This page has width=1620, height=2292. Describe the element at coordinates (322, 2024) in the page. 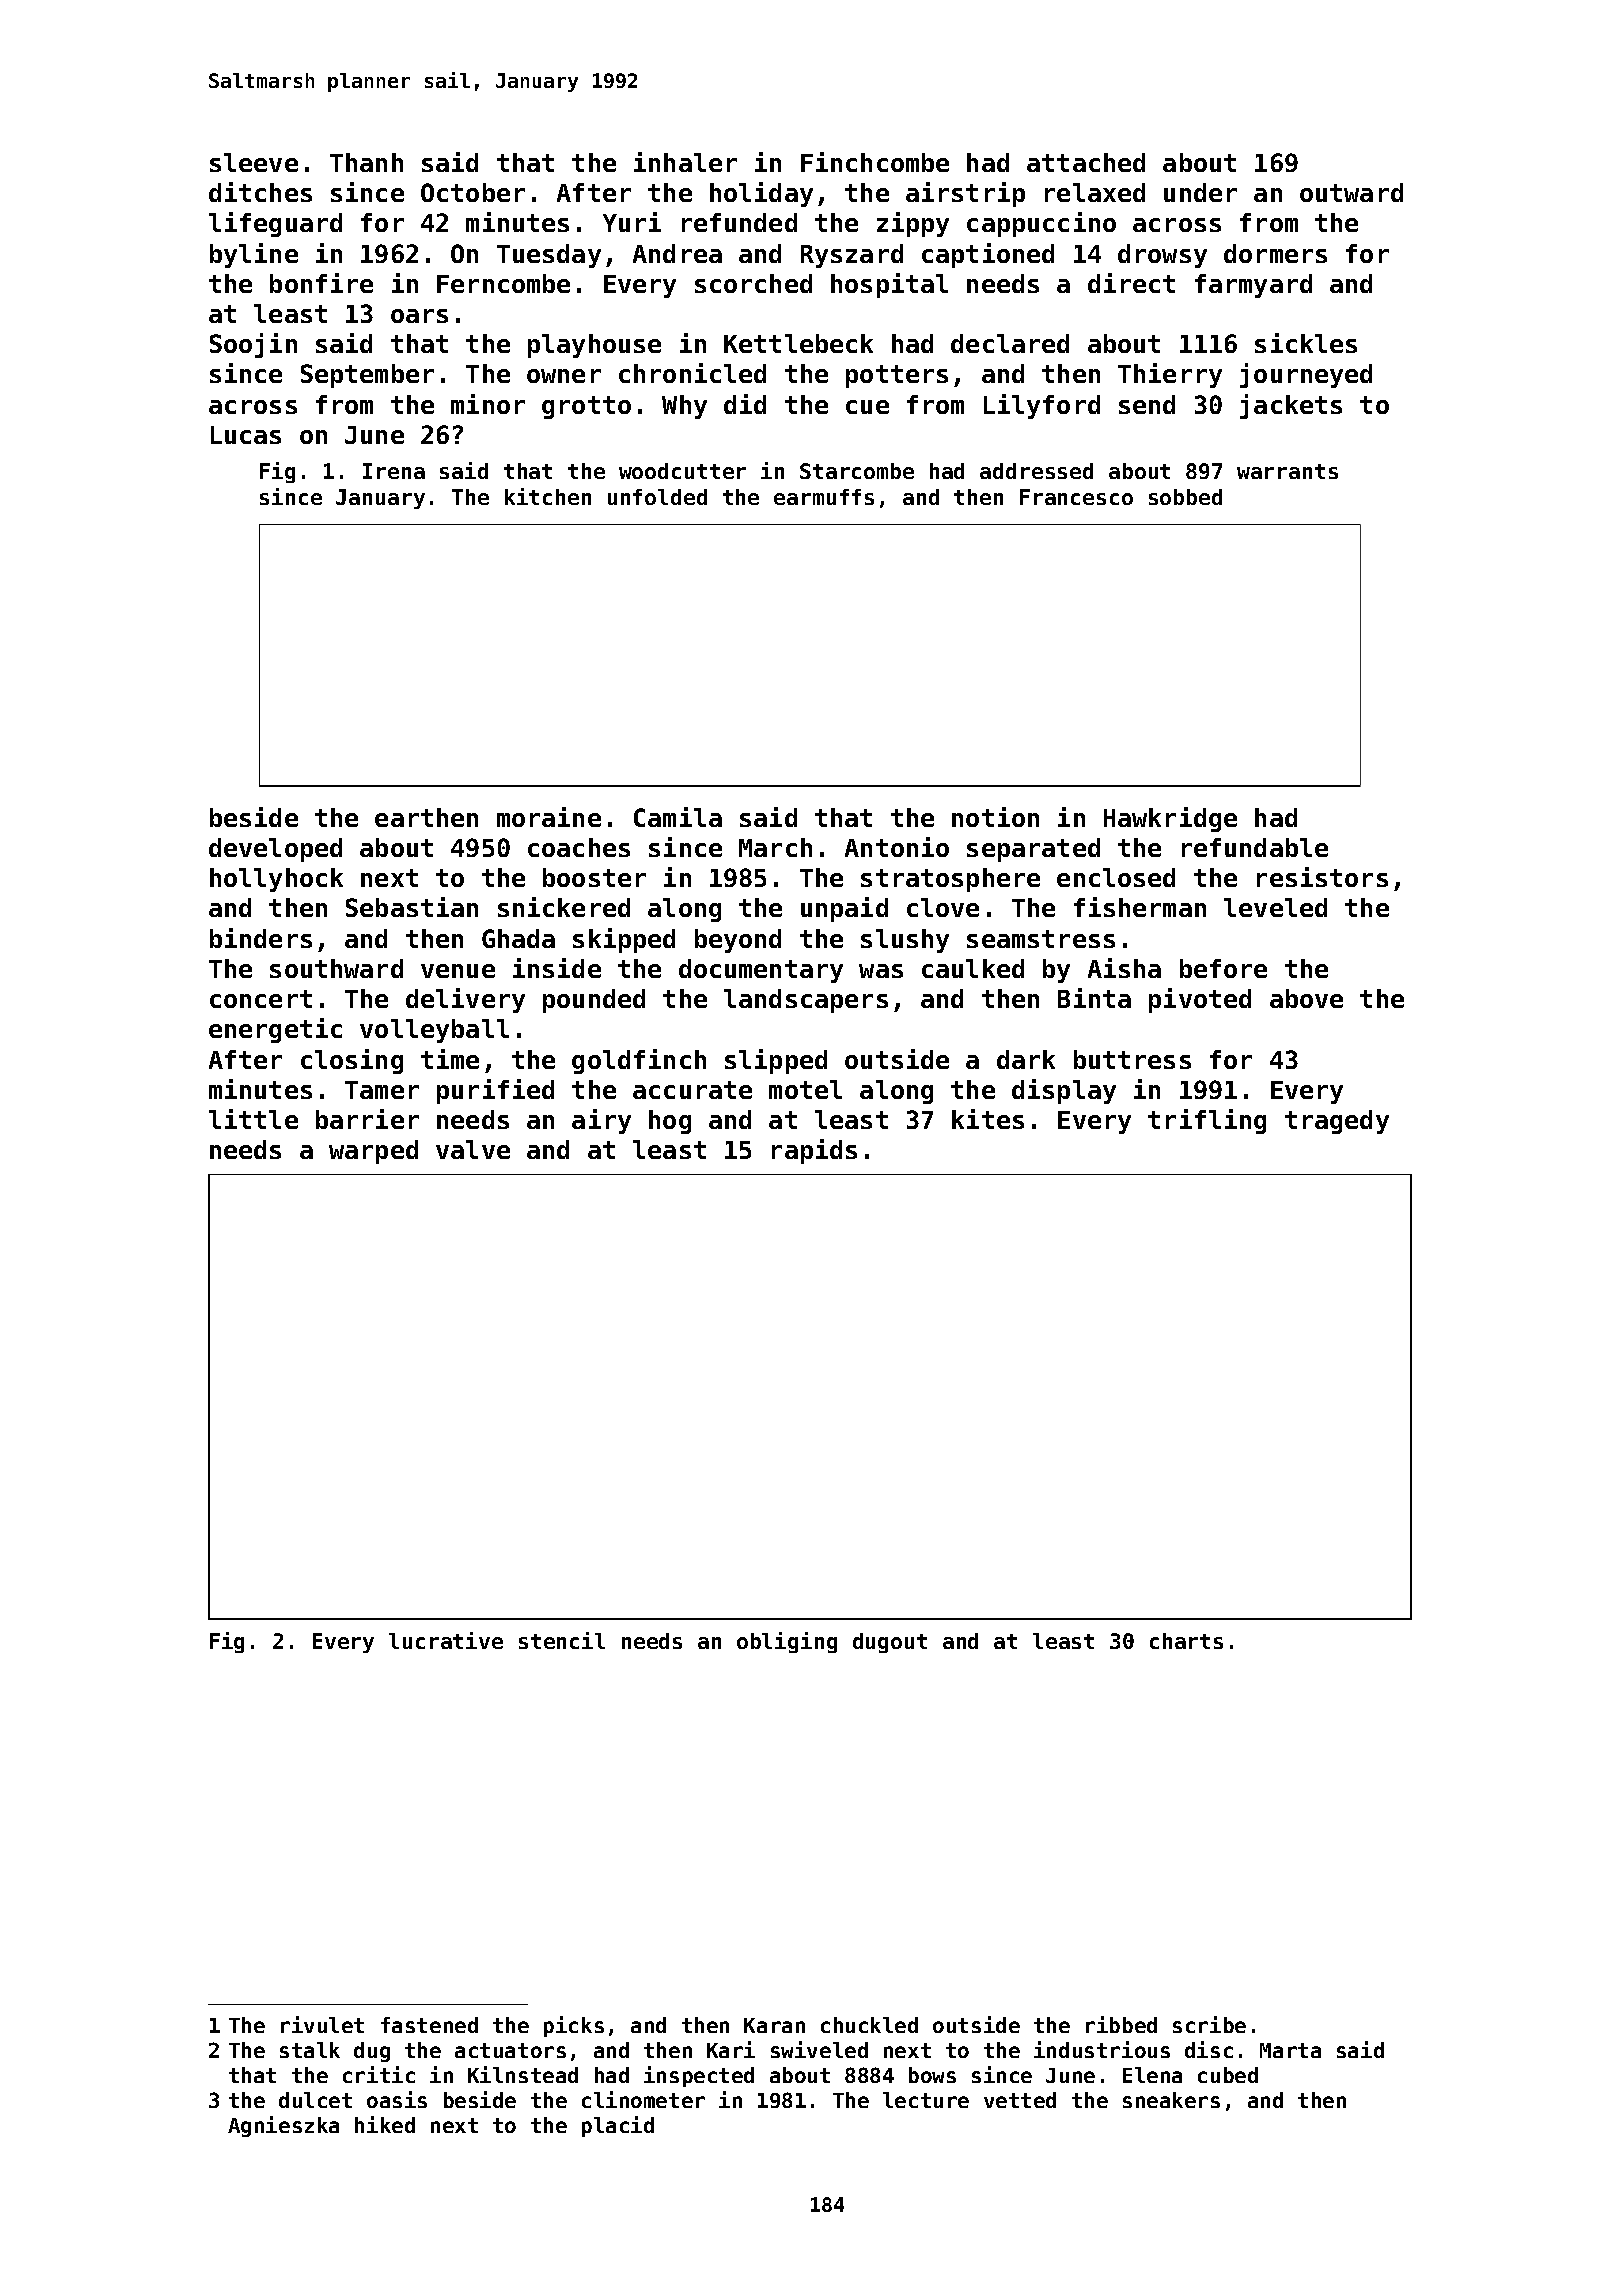

I see `rivulet` at that location.
